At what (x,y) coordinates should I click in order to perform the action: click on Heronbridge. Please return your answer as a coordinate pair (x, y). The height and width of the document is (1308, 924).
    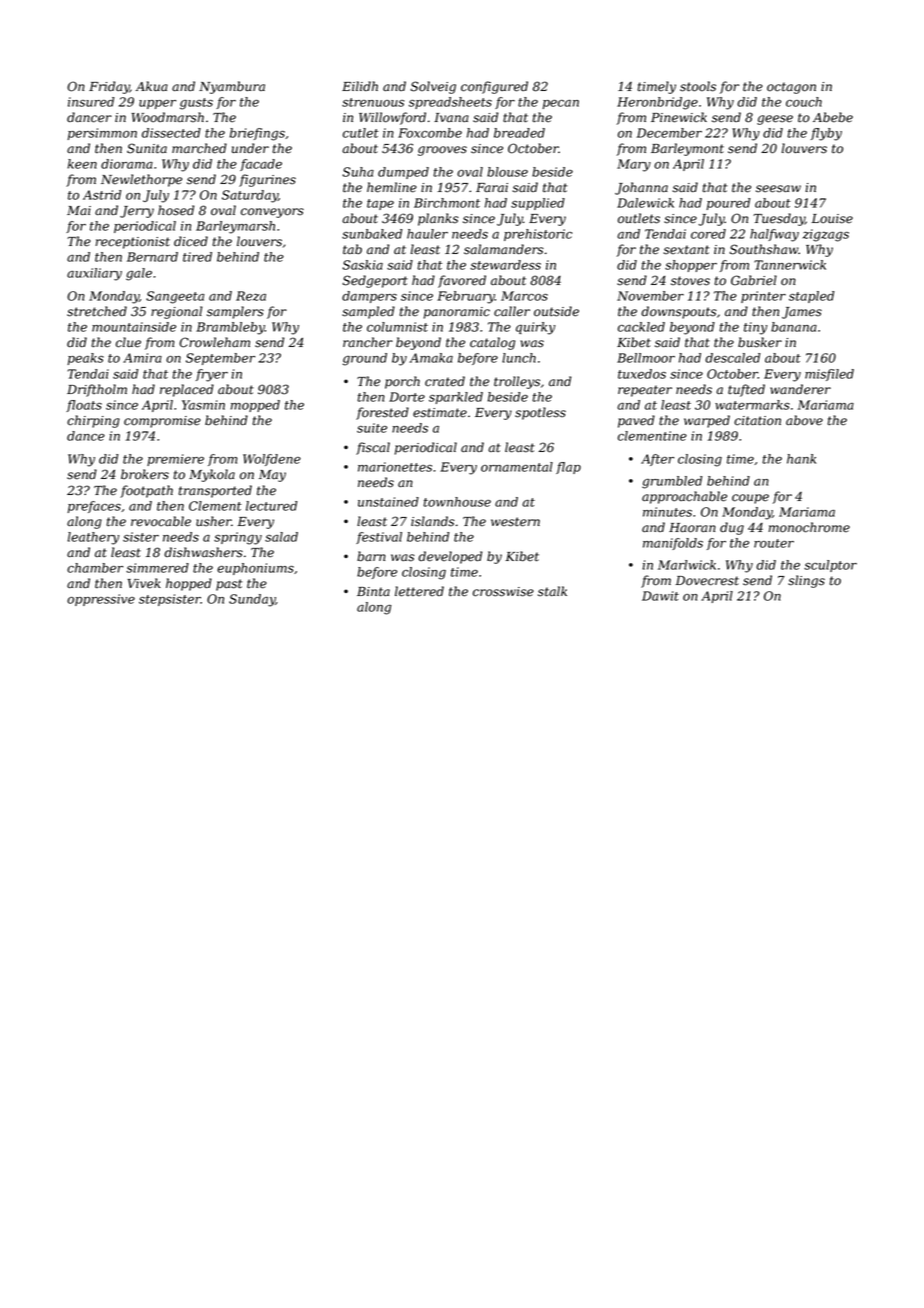
    Looking at the image, I should click on (657, 103).
